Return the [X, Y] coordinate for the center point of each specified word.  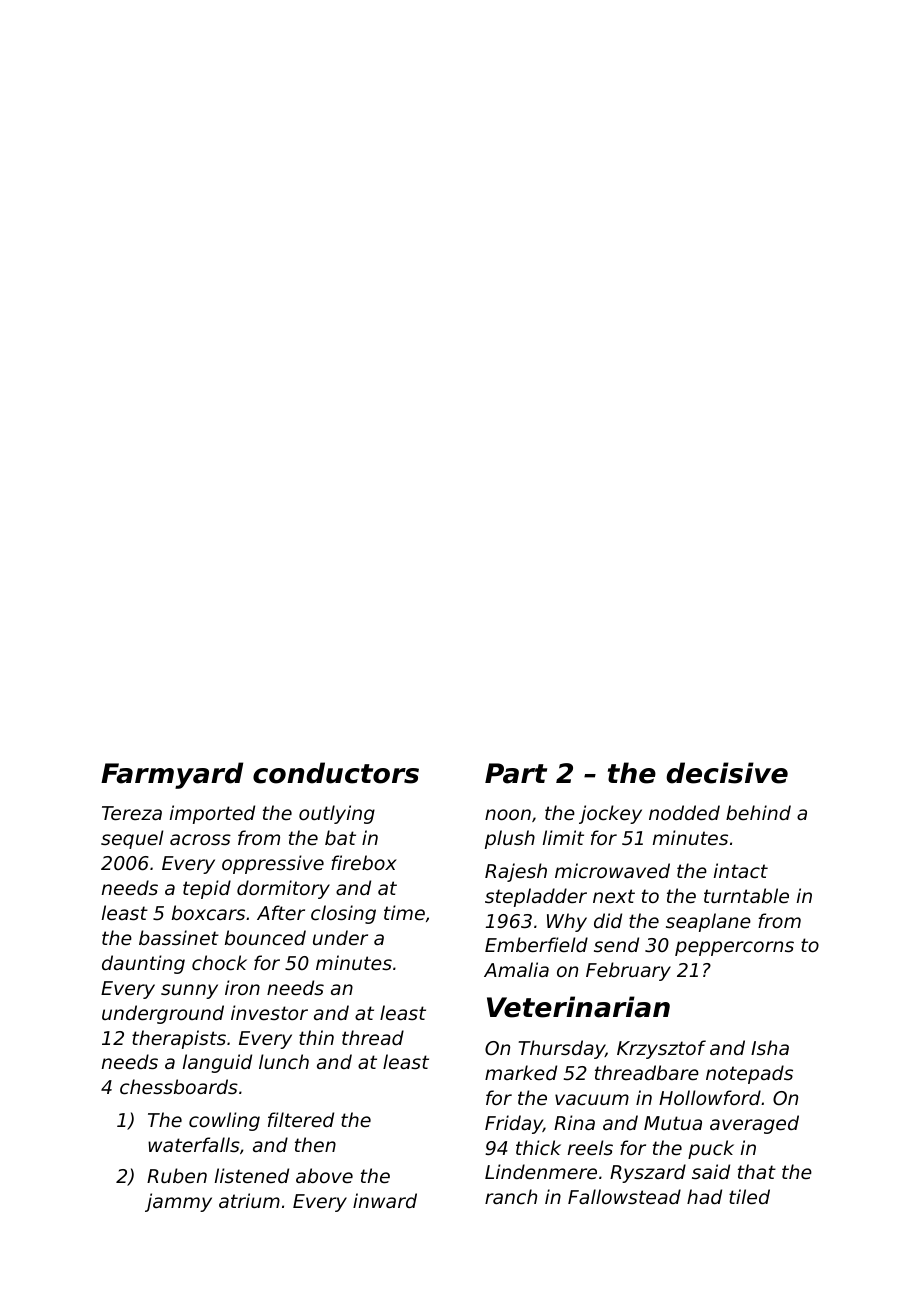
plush [510, 839]
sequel [132, 839]
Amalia [516, 969]
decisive [727, 773]
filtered [301, 1119]
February [628, 971]
